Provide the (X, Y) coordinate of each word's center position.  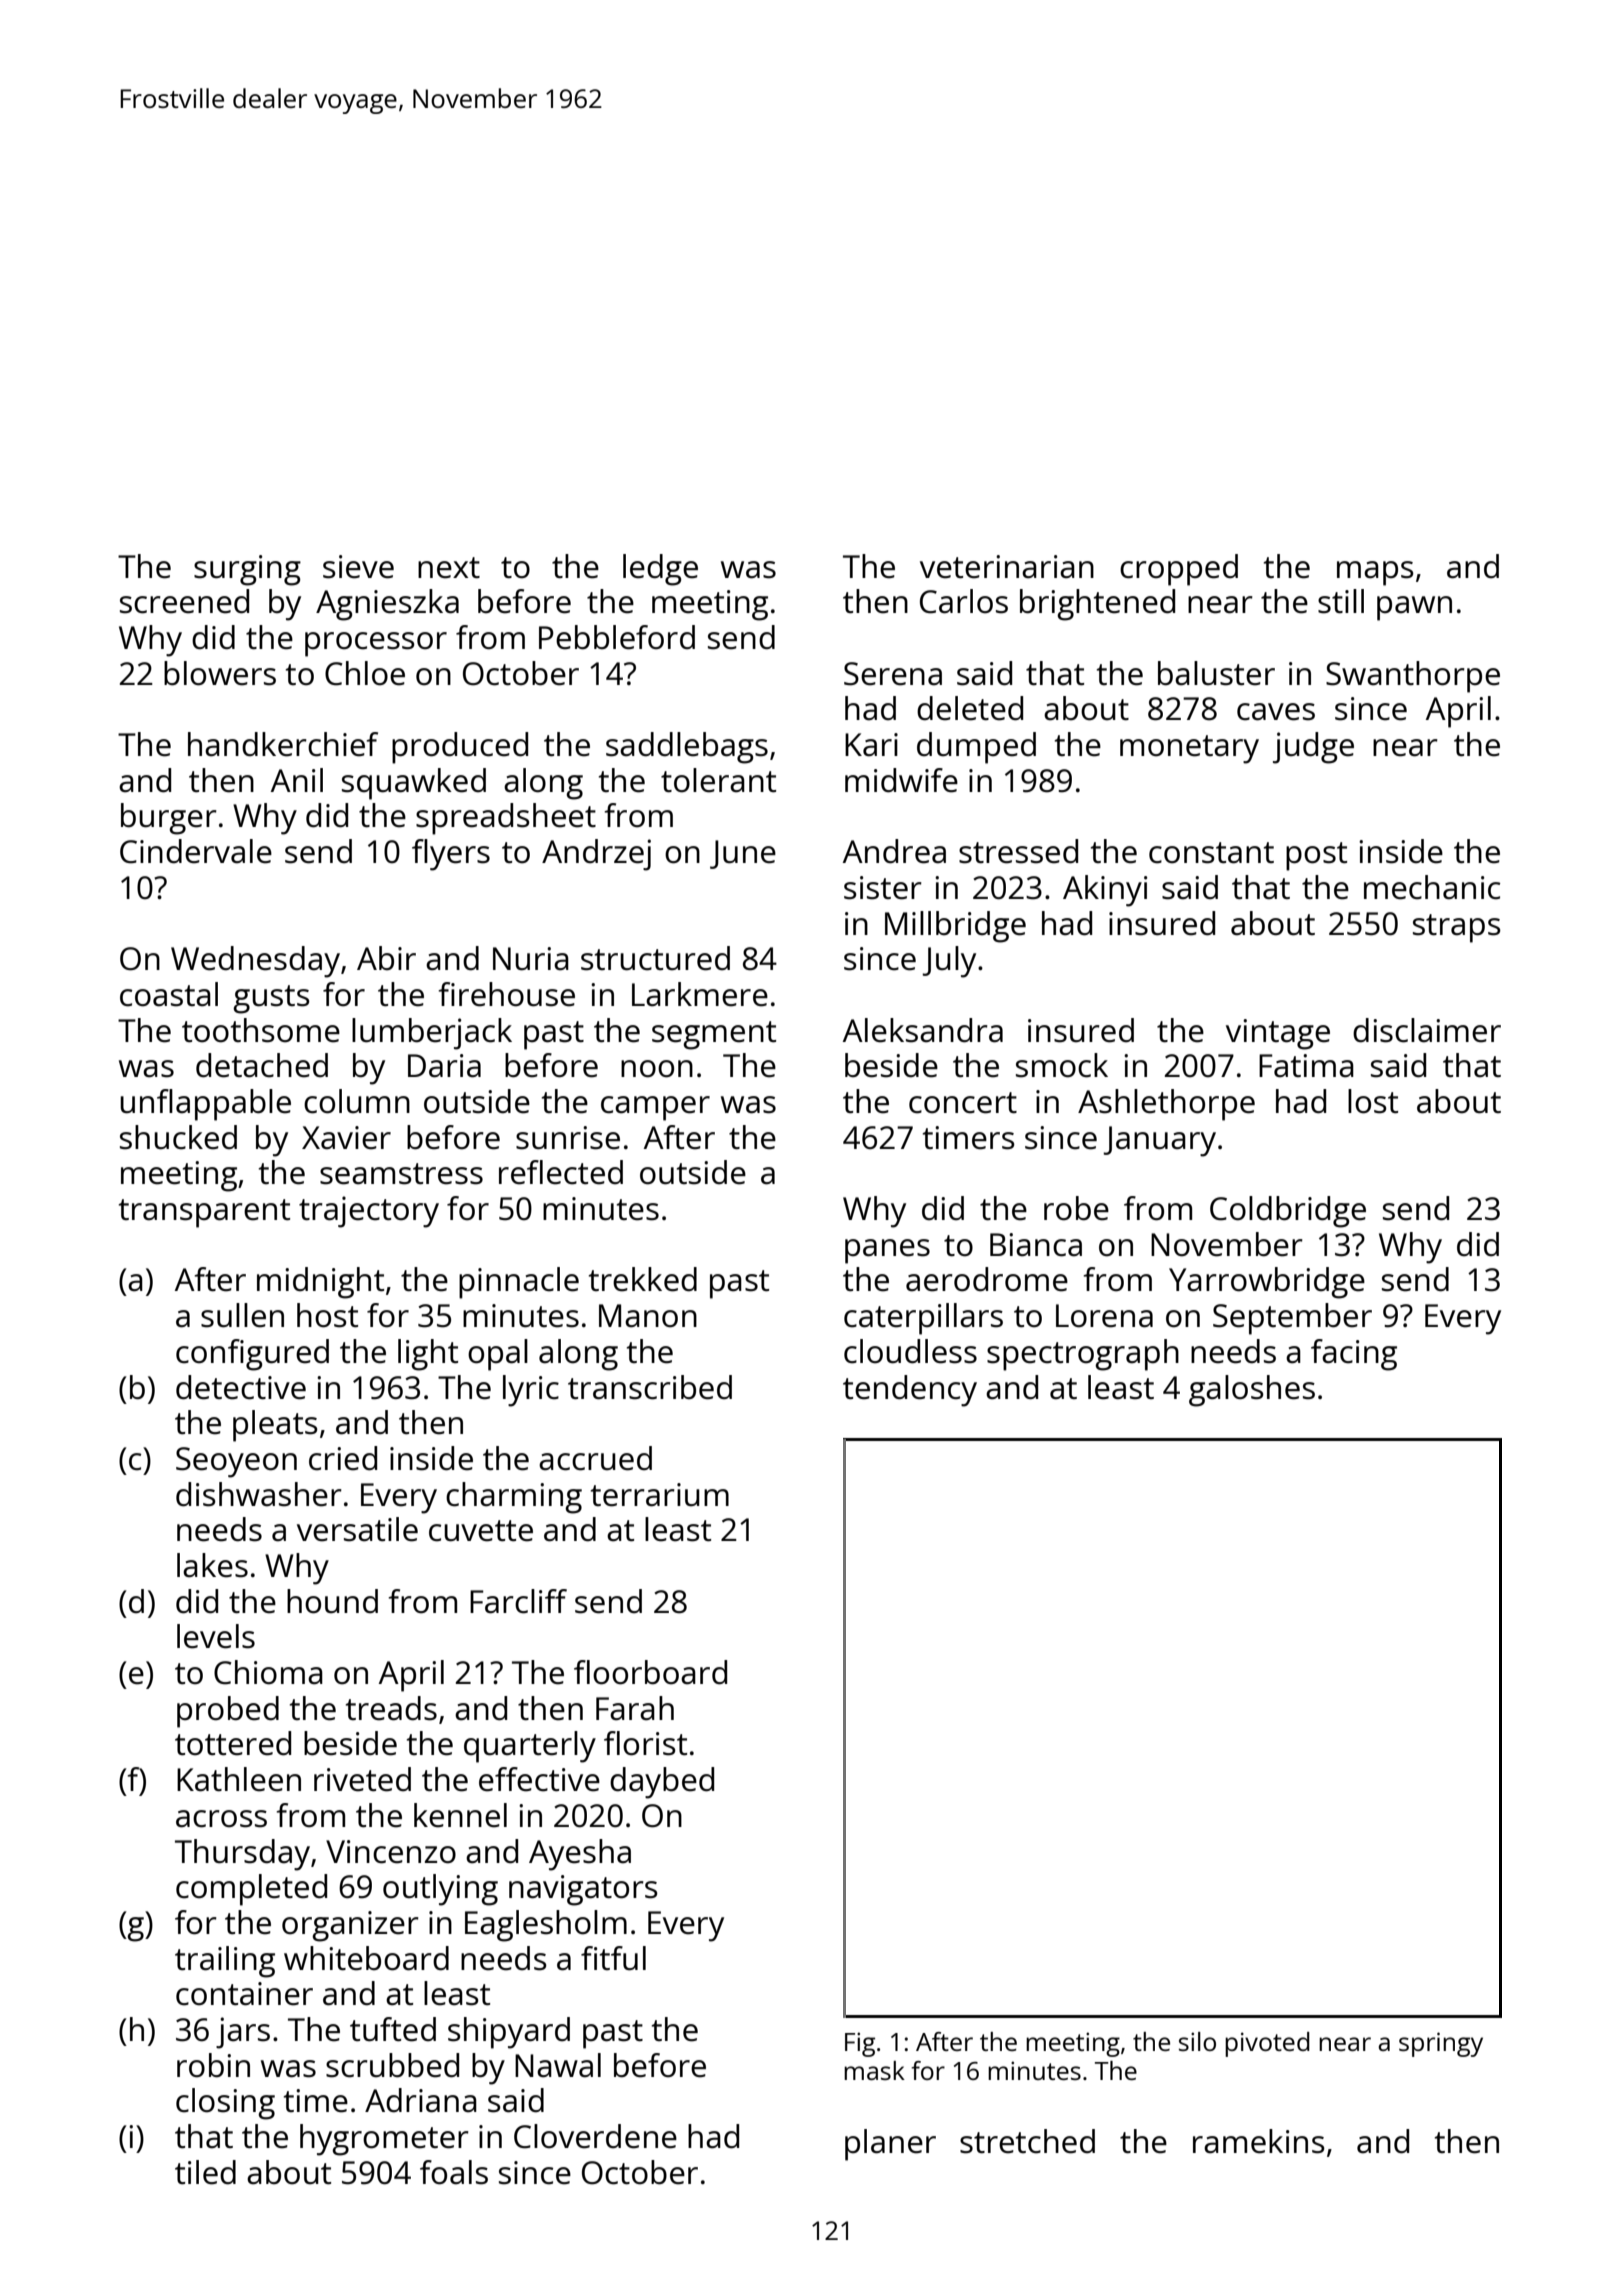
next (449, 568)
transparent (204, 1213)
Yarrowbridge (1267, 1283)
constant (1211, 853)
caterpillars (923, 1319)
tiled (205, 2172)
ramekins (1259, 2141)
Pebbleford (617, 637)
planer (890, 2145)
